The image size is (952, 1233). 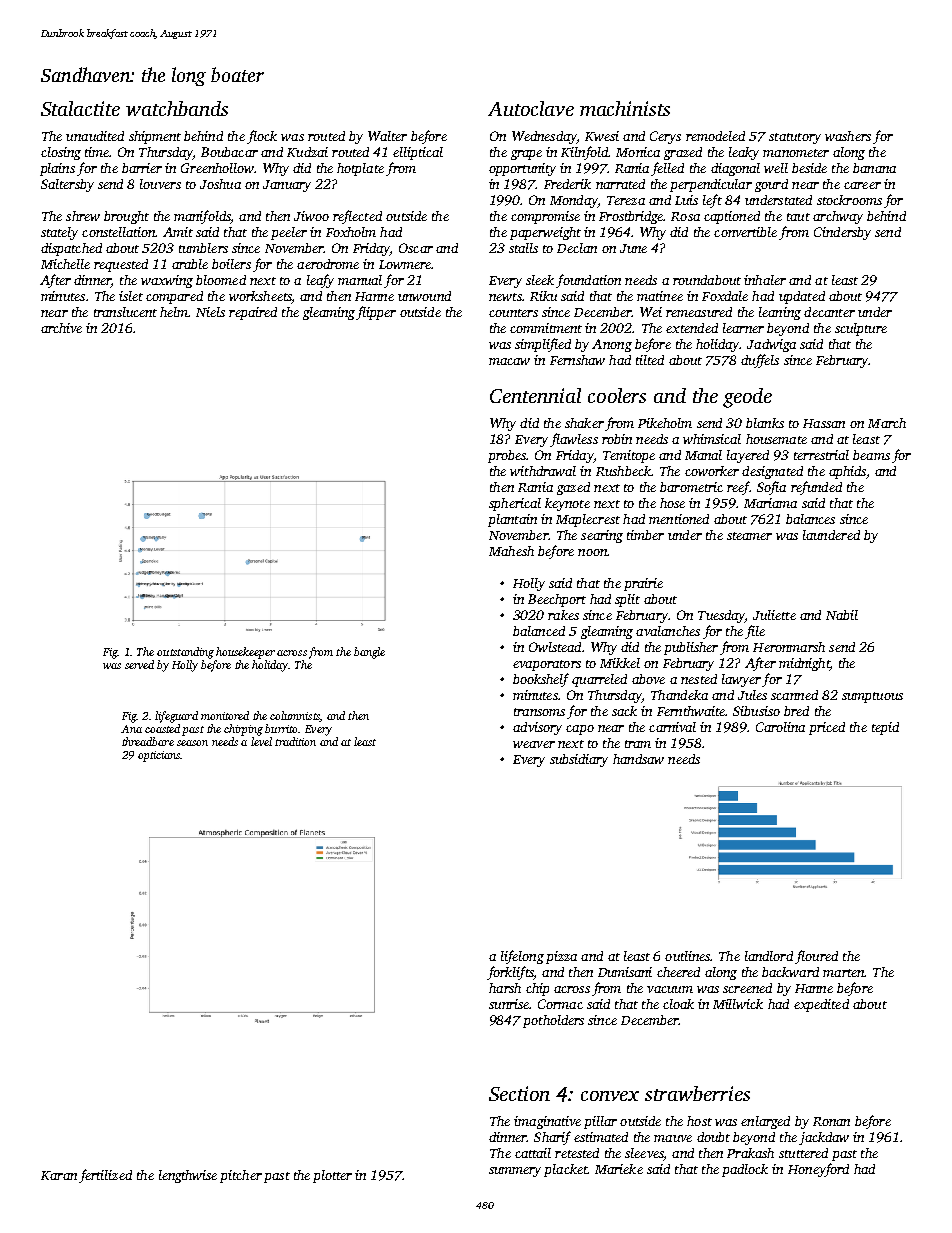 What do you see at coordinates (818, 1170) in the screenshot?
I see `Honeyford` at bounding box center [818, 1170].
